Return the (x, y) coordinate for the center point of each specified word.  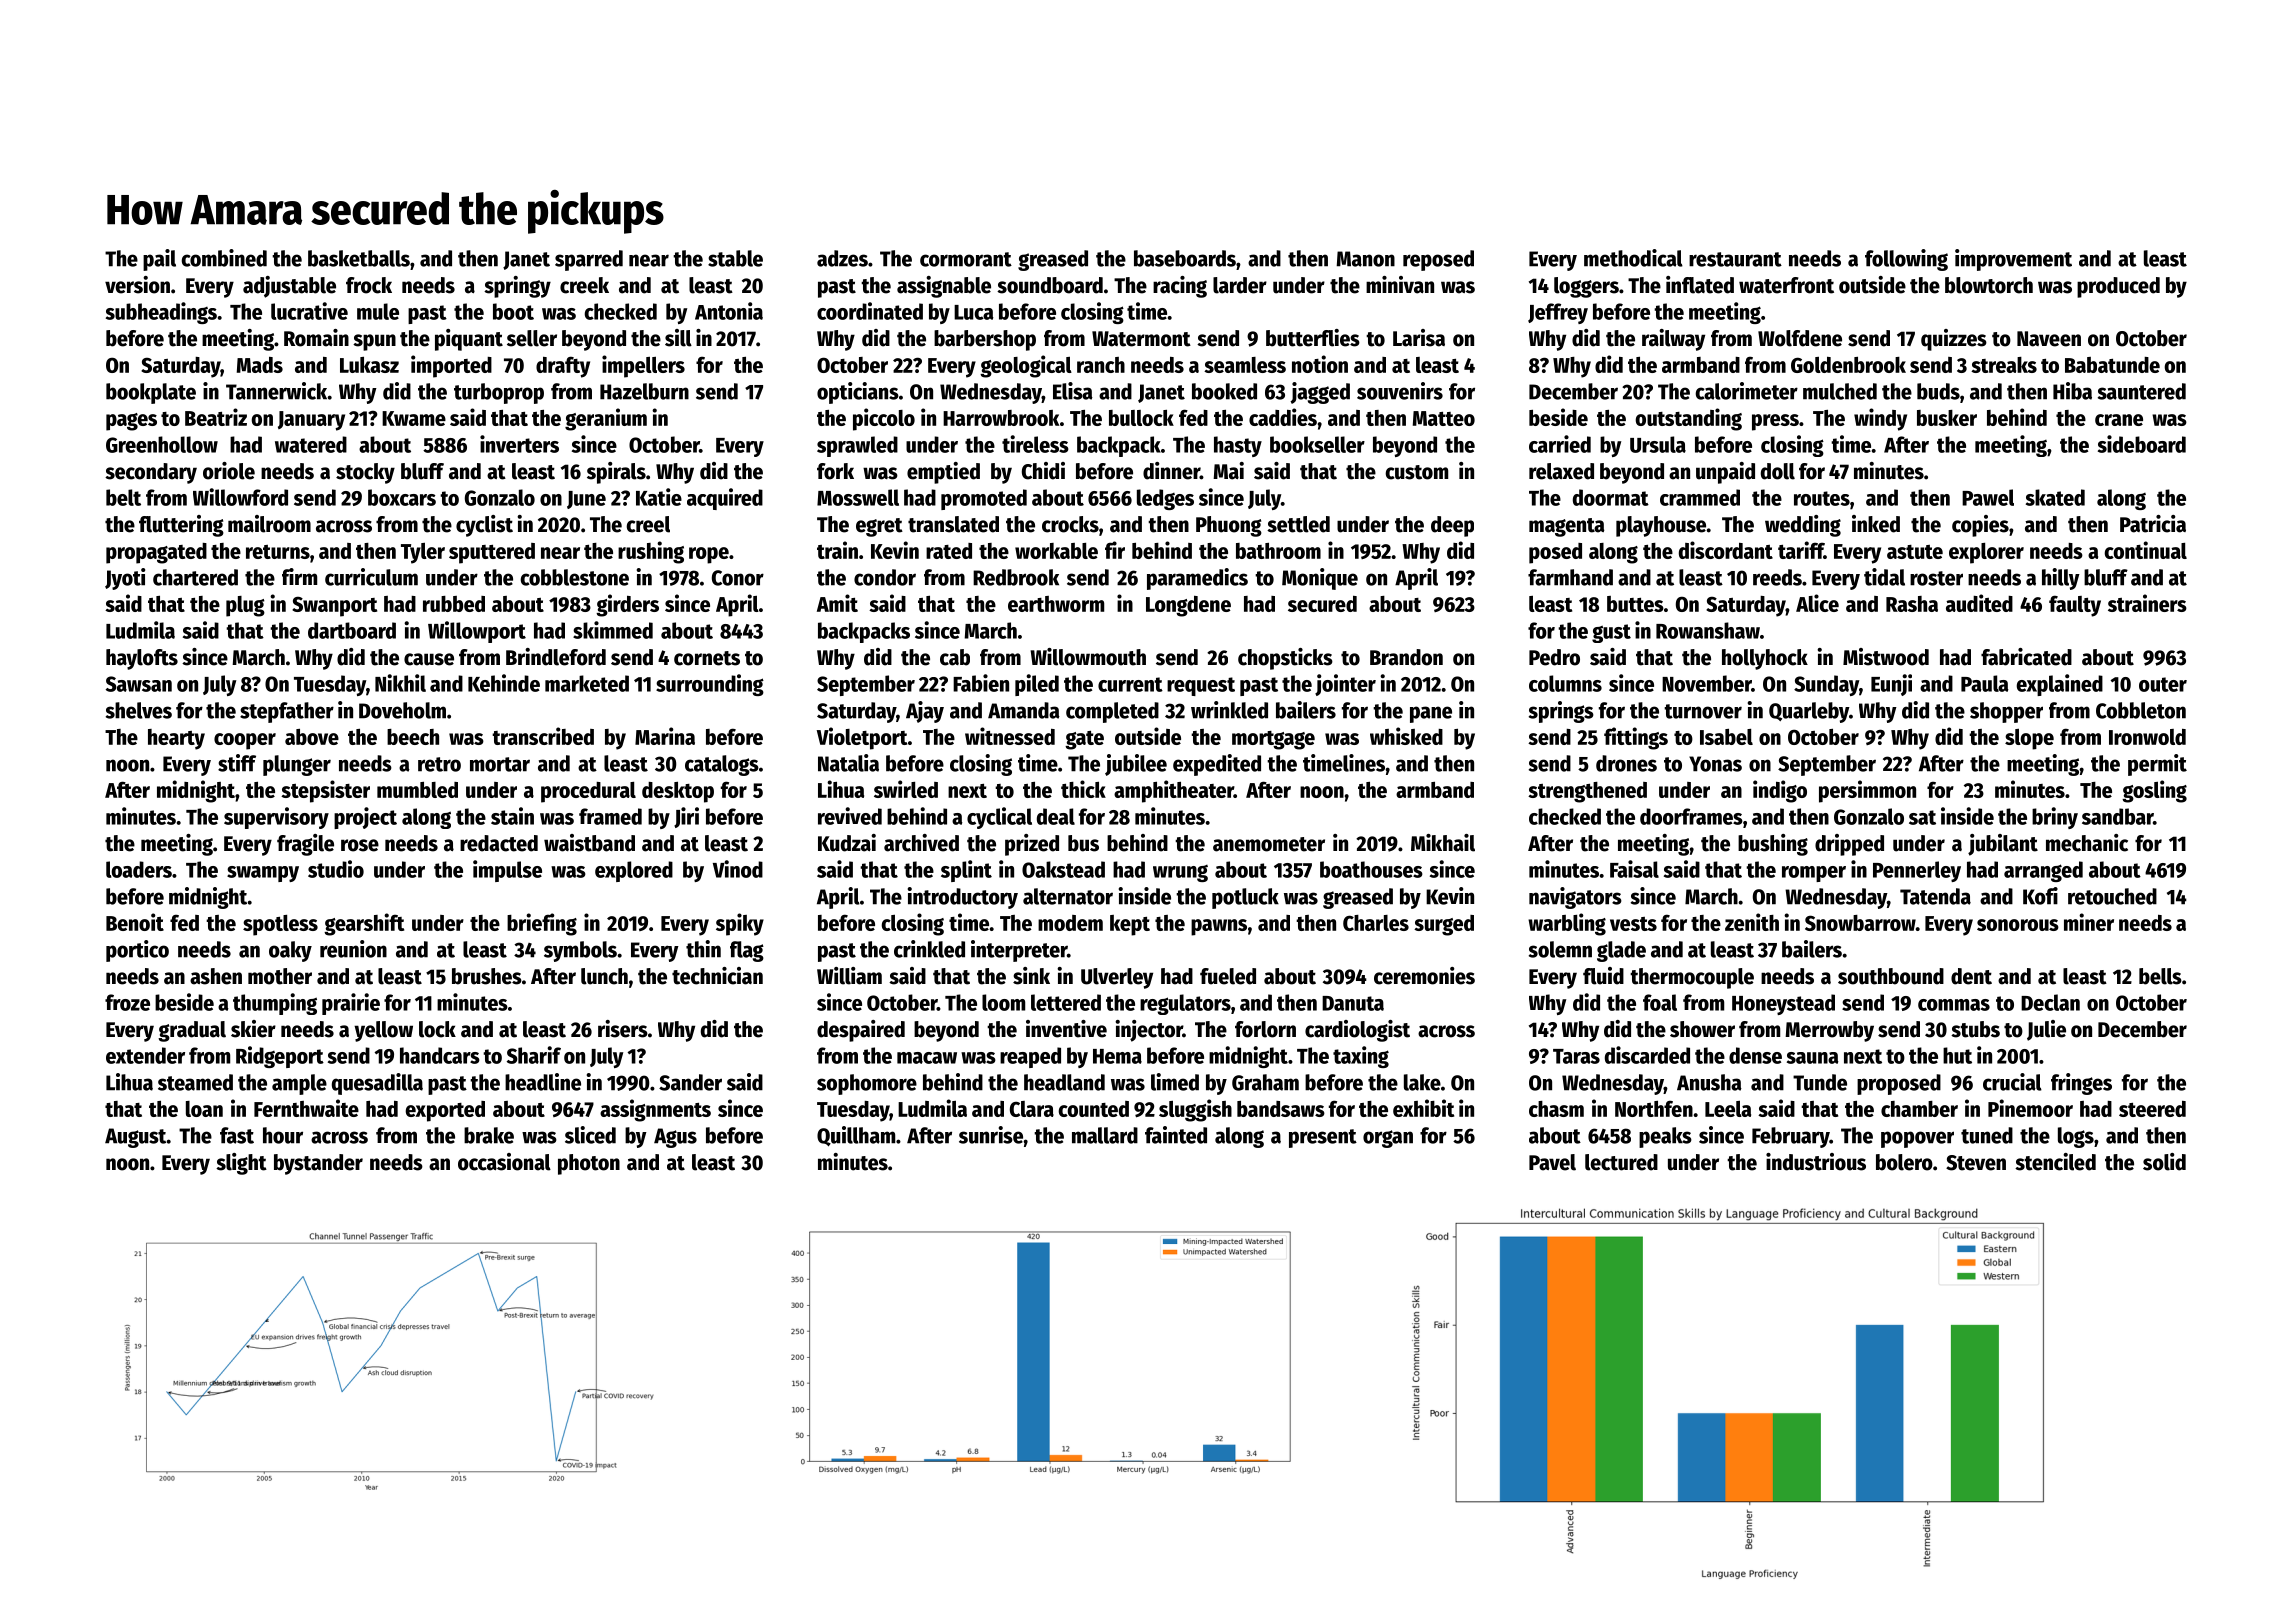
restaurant (1735, 259)
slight (241, 1164)
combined (224, 258)
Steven (1976, 1163)
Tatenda (1935, 896)
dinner (1171, 471)
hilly (2061, 579)
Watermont (1141, 339)
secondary (151, 473)
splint (966, 871)
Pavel (1552, 1162)
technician (717, 976)
